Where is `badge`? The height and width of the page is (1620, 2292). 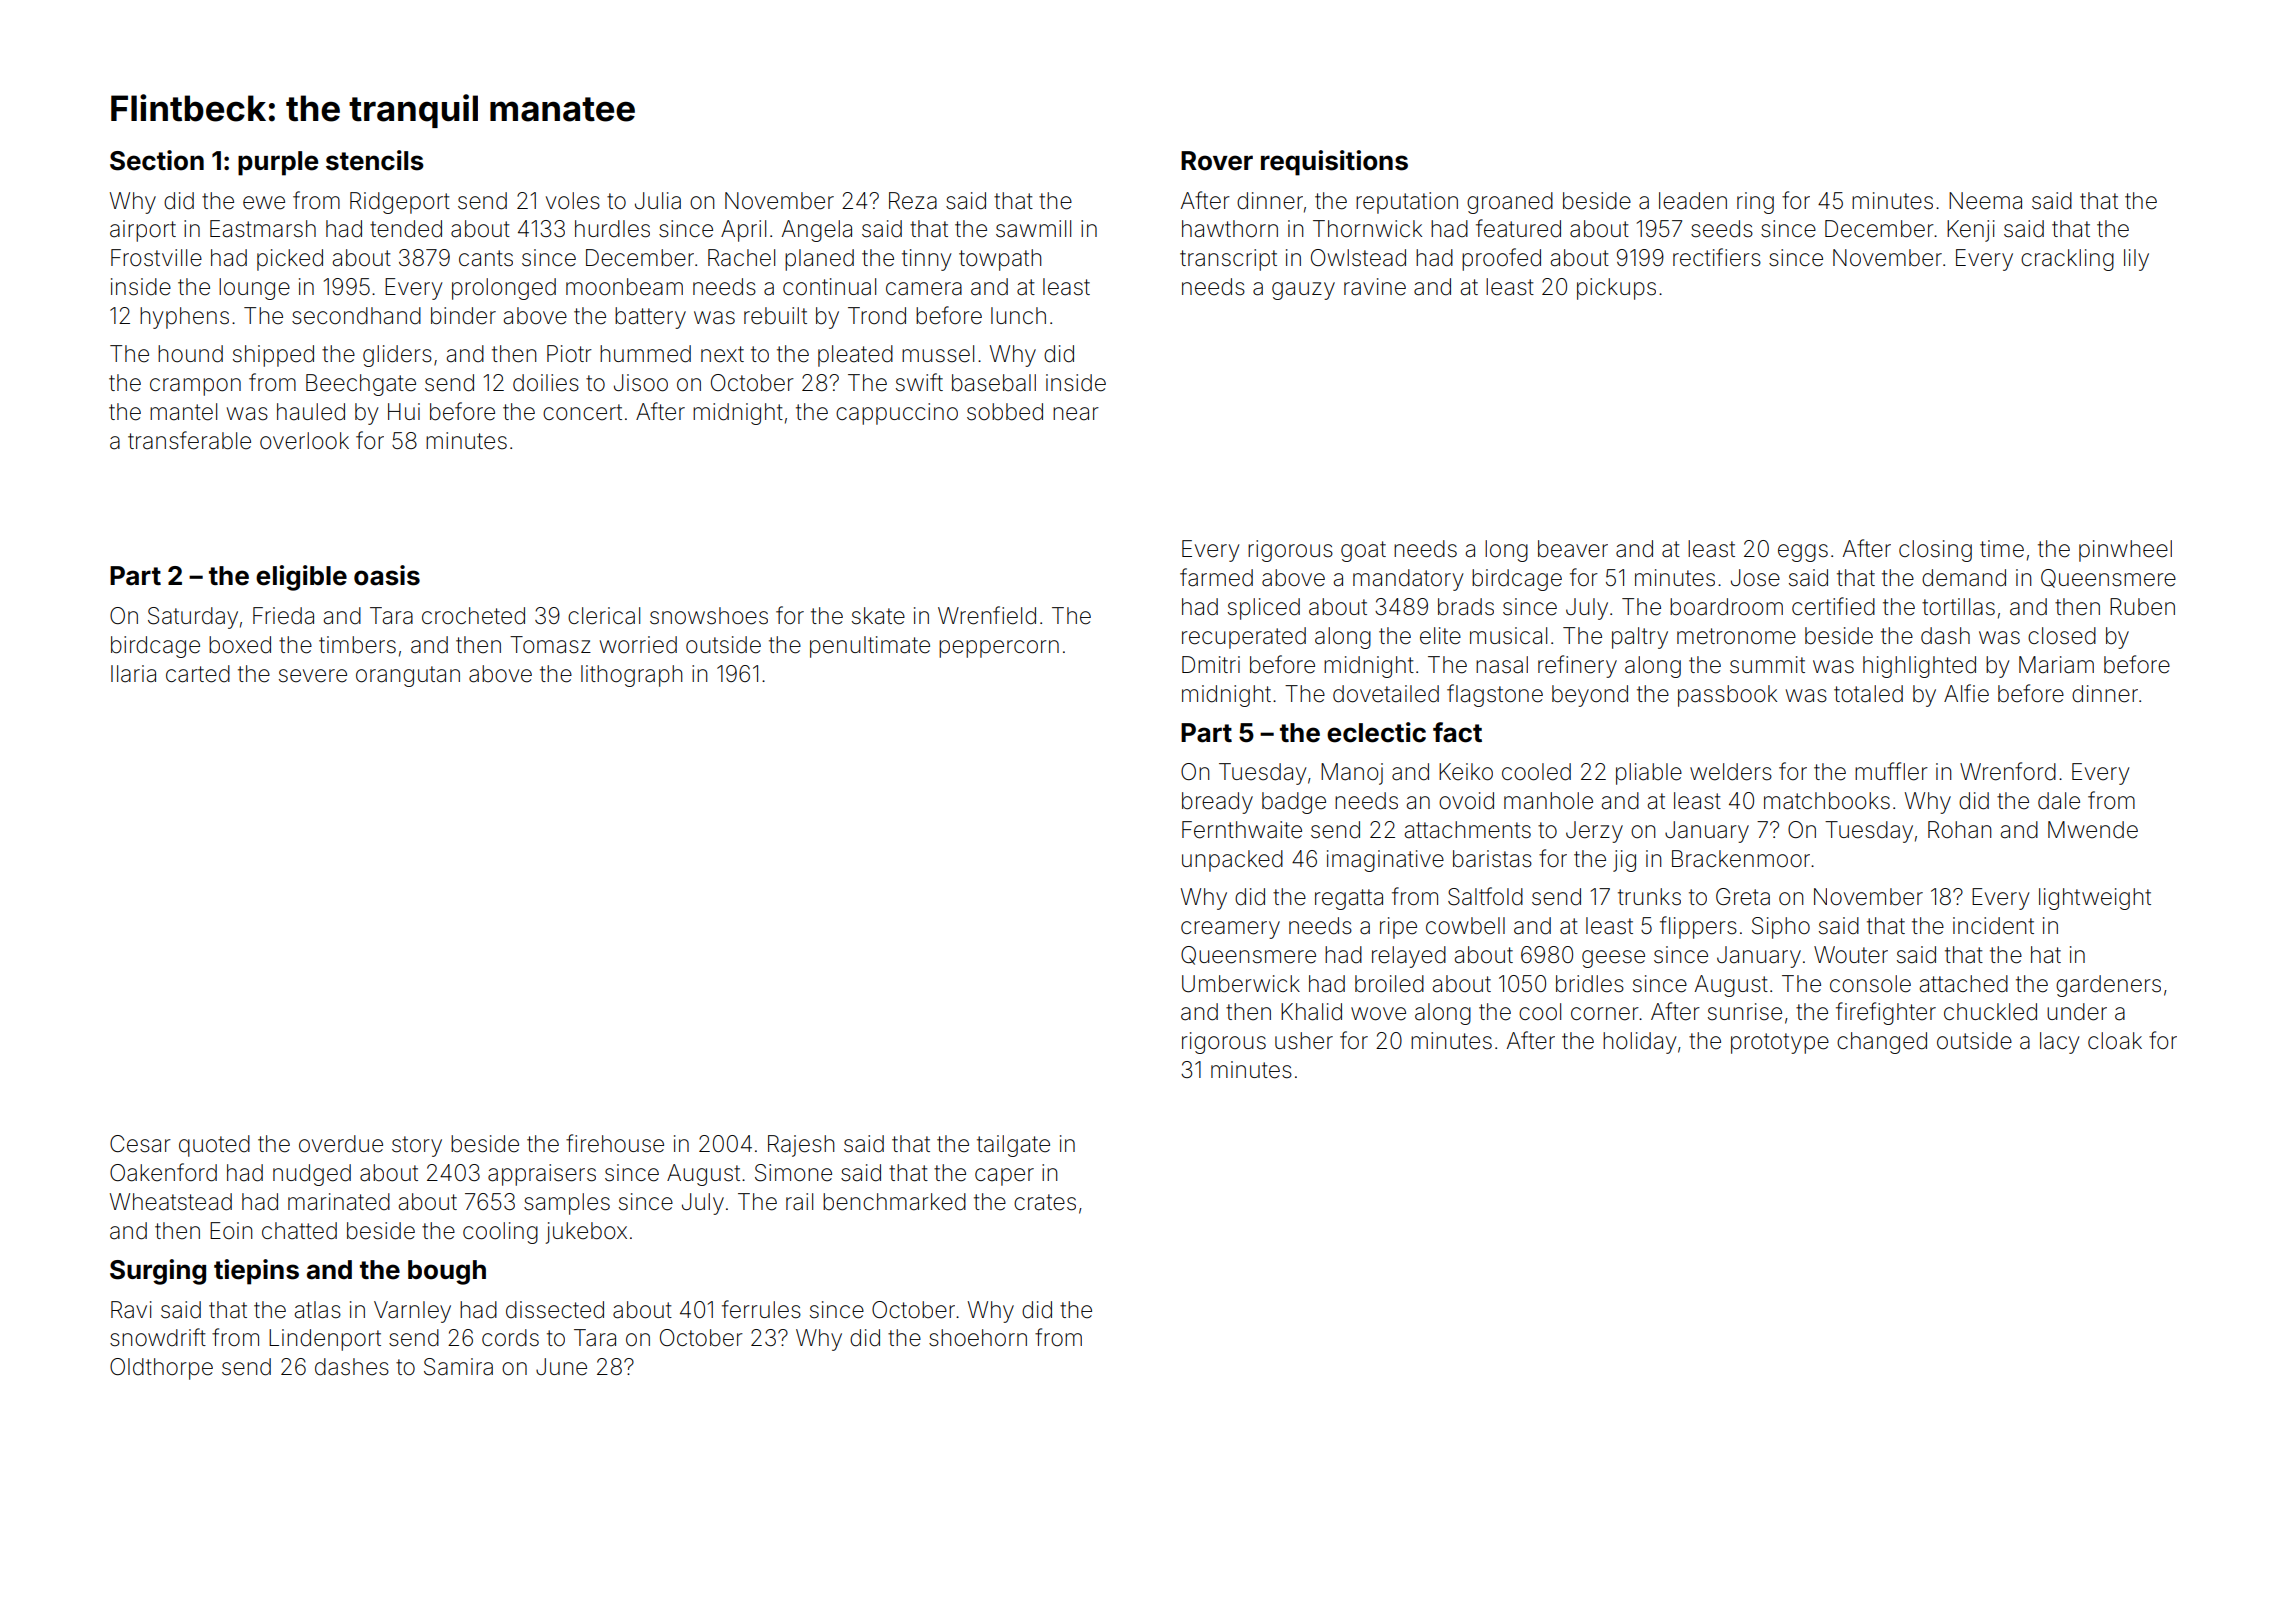 badge is located at coordinates (1294, 803).
